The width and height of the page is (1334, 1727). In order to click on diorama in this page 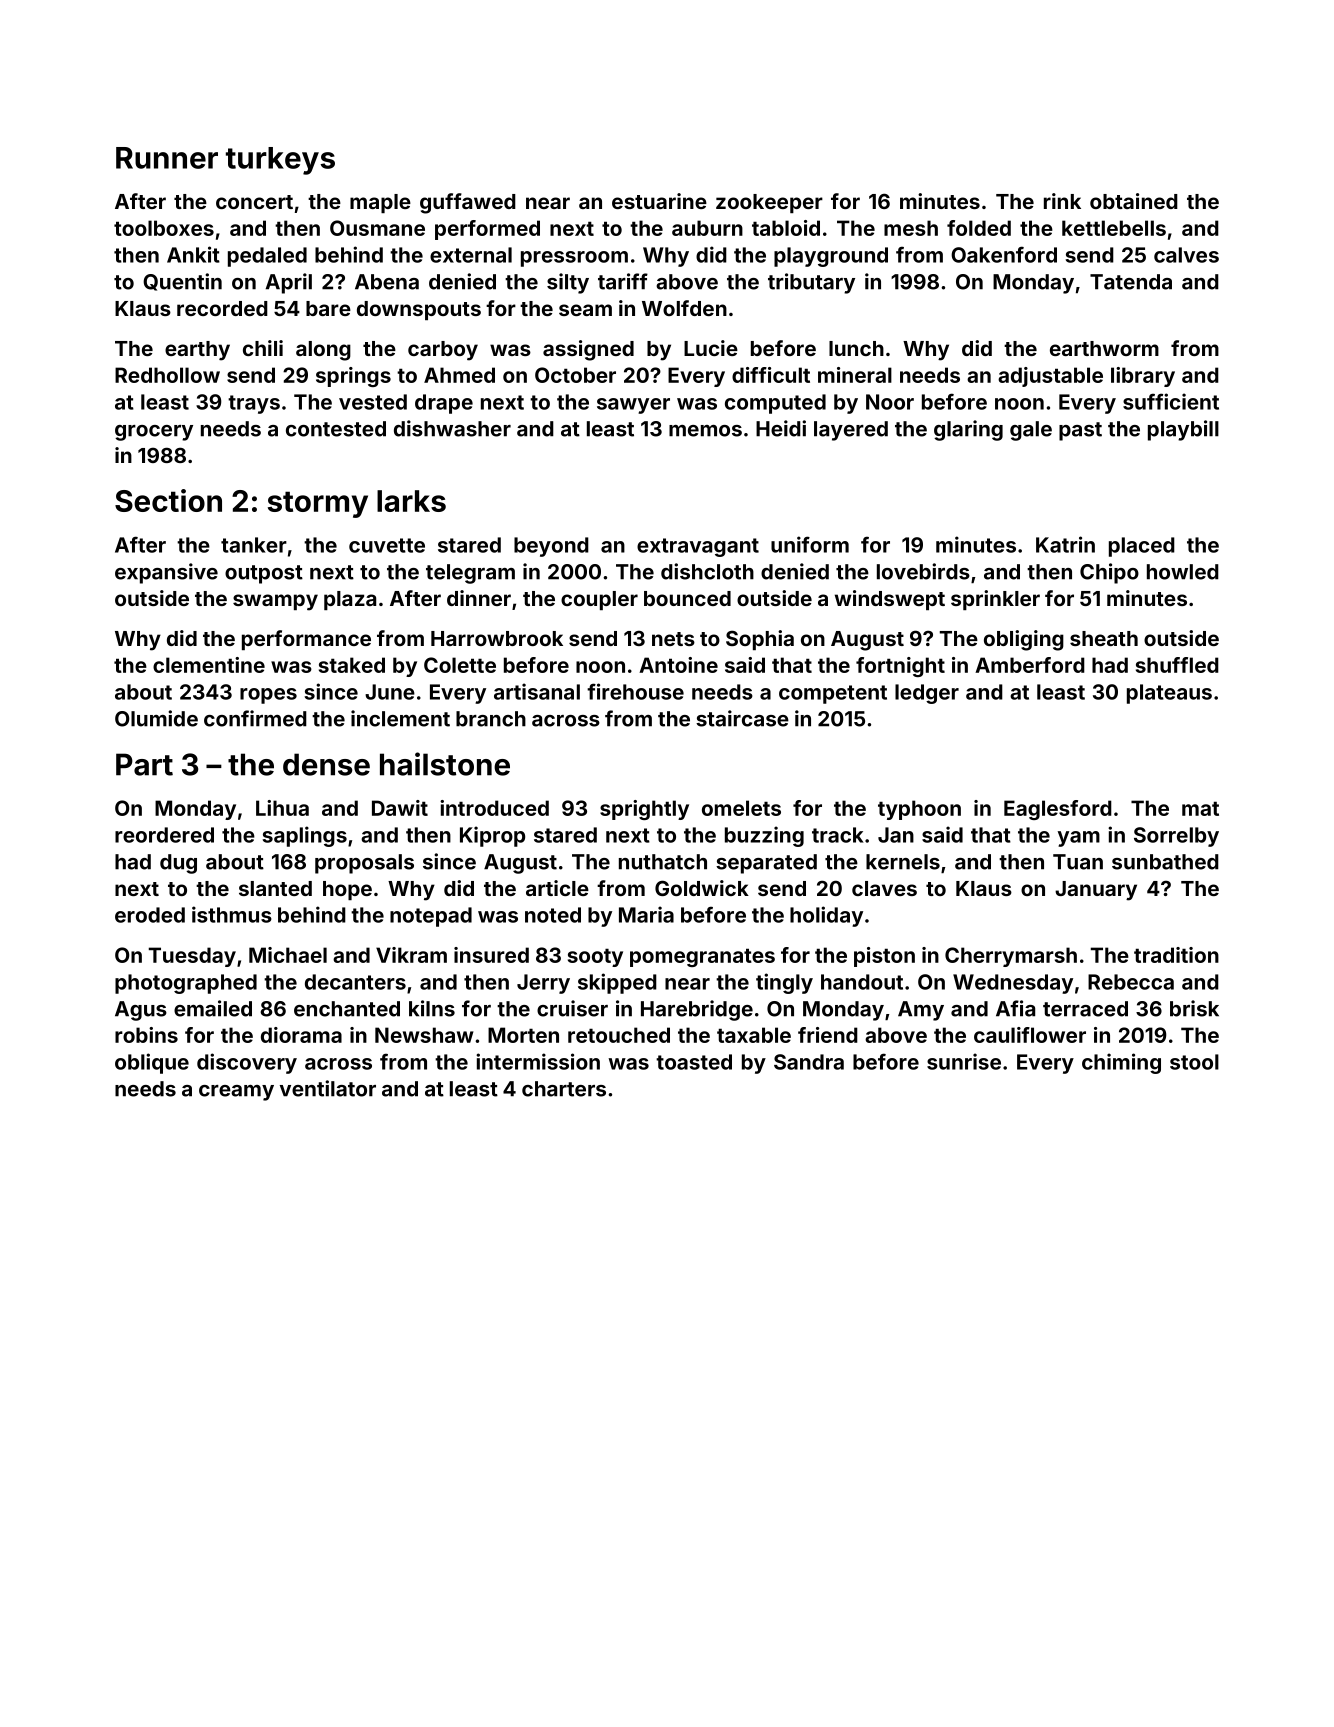, I will do `click(301, 1035)`.
